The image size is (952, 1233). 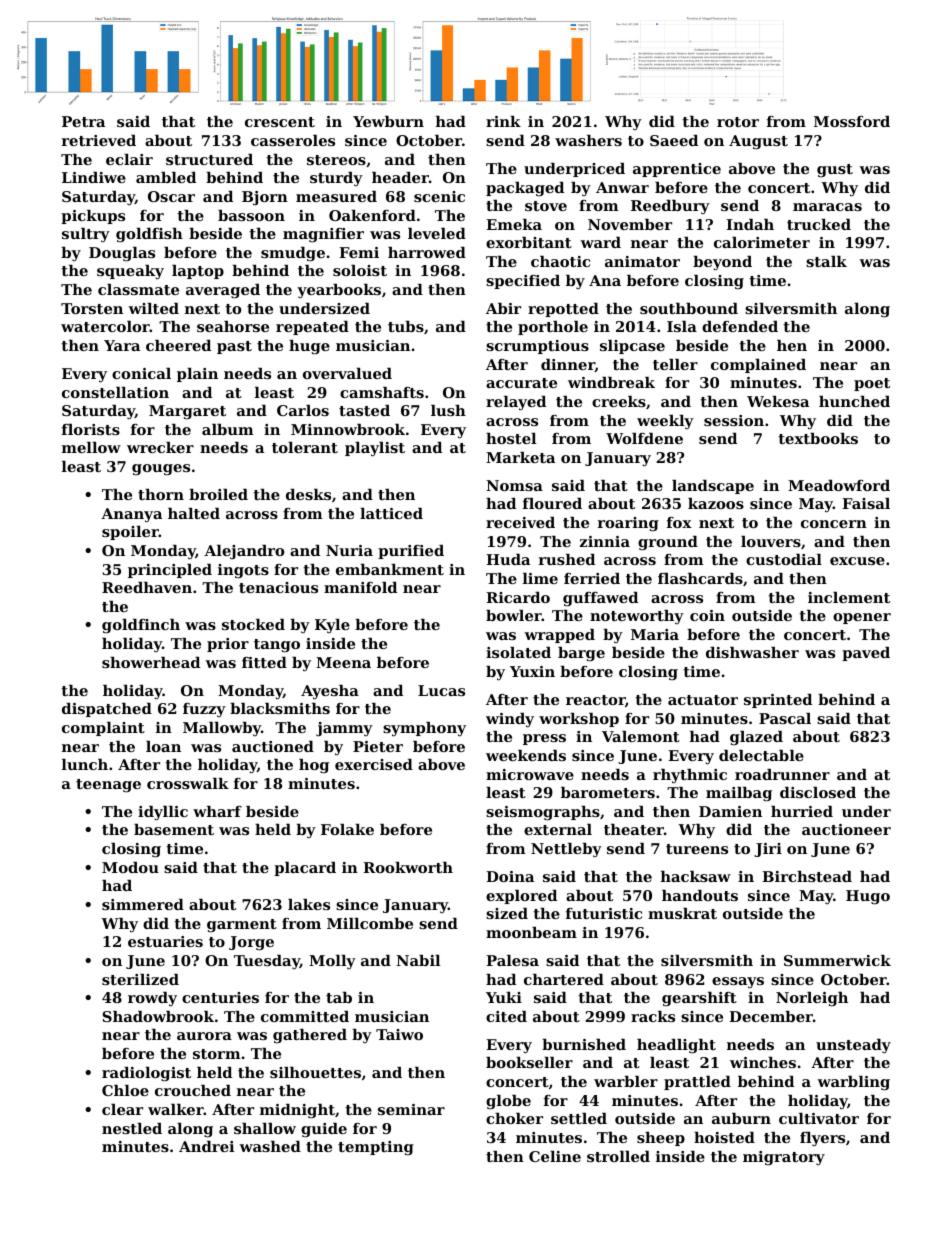 I want to click on migratory, so click(x=784, y=1158).
